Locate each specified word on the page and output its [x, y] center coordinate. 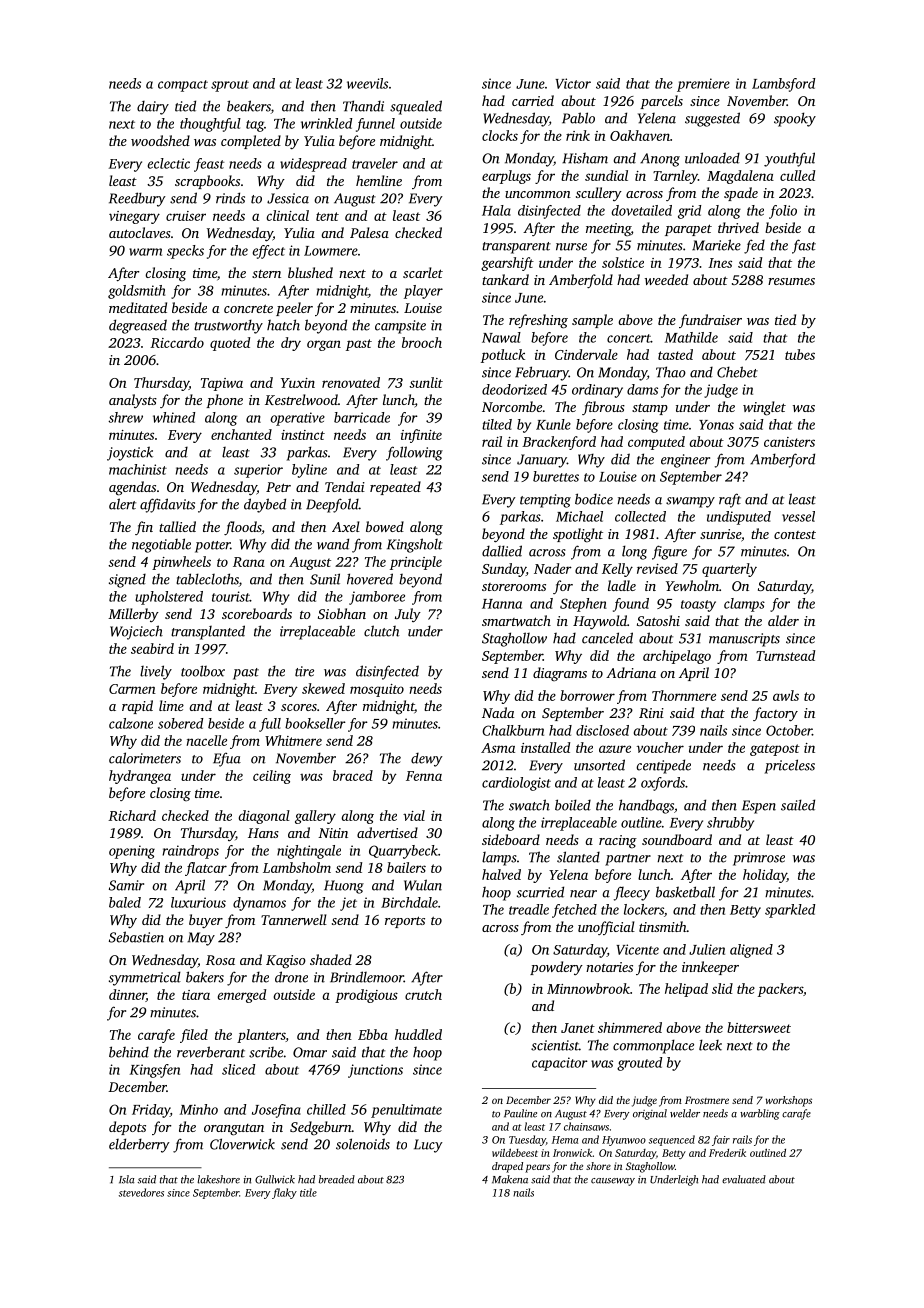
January [542, 461]
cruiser [186, 216]
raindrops [190, 852]
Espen [759, 807]
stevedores [141, 1192]
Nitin [333, 833]
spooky [795, 119]
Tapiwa [222, 384]
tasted [675, 354]
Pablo [578, 118]
